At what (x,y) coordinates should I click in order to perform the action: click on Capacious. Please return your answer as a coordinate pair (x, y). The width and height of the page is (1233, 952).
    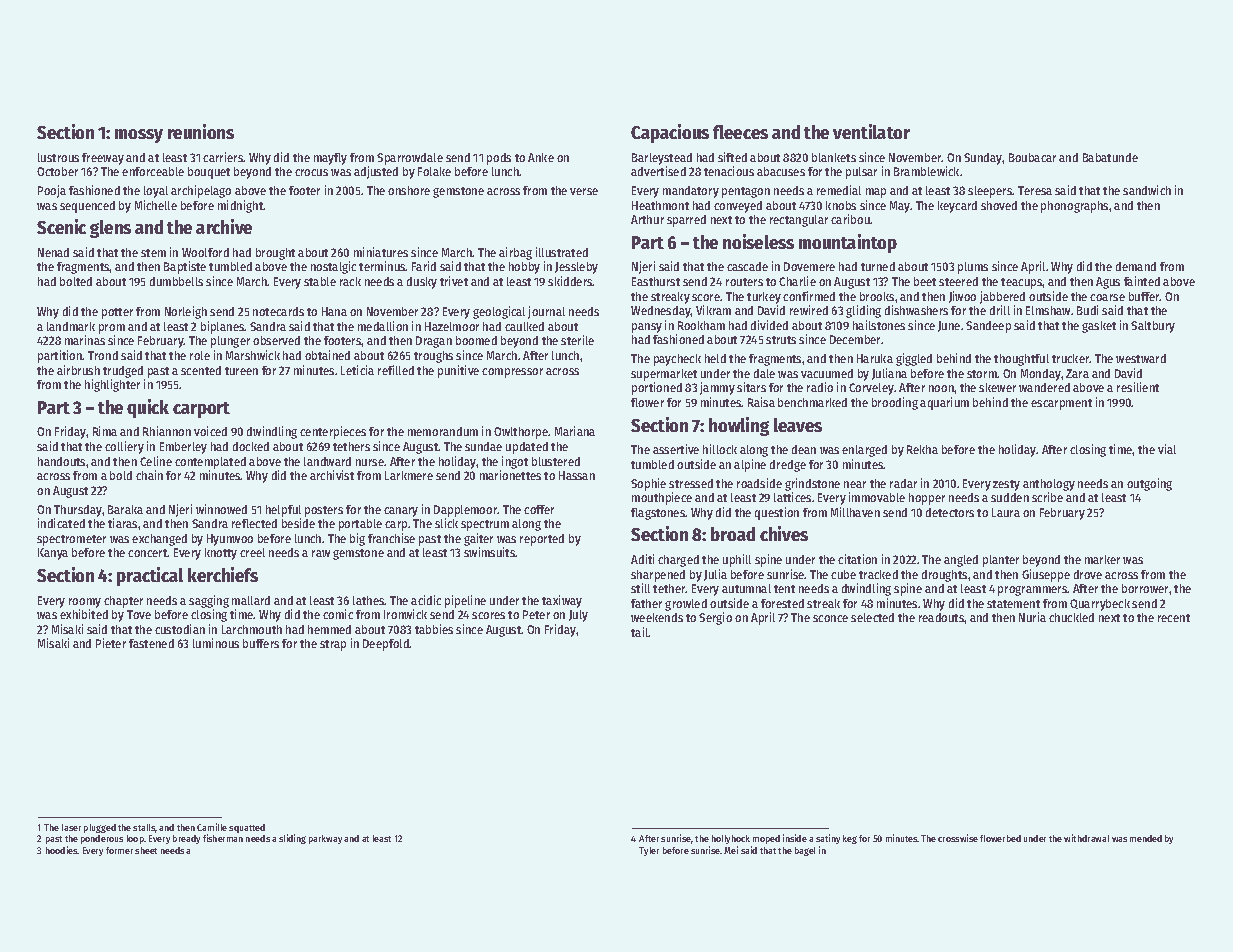
    Looking at the image, I should click on (670, 133).
